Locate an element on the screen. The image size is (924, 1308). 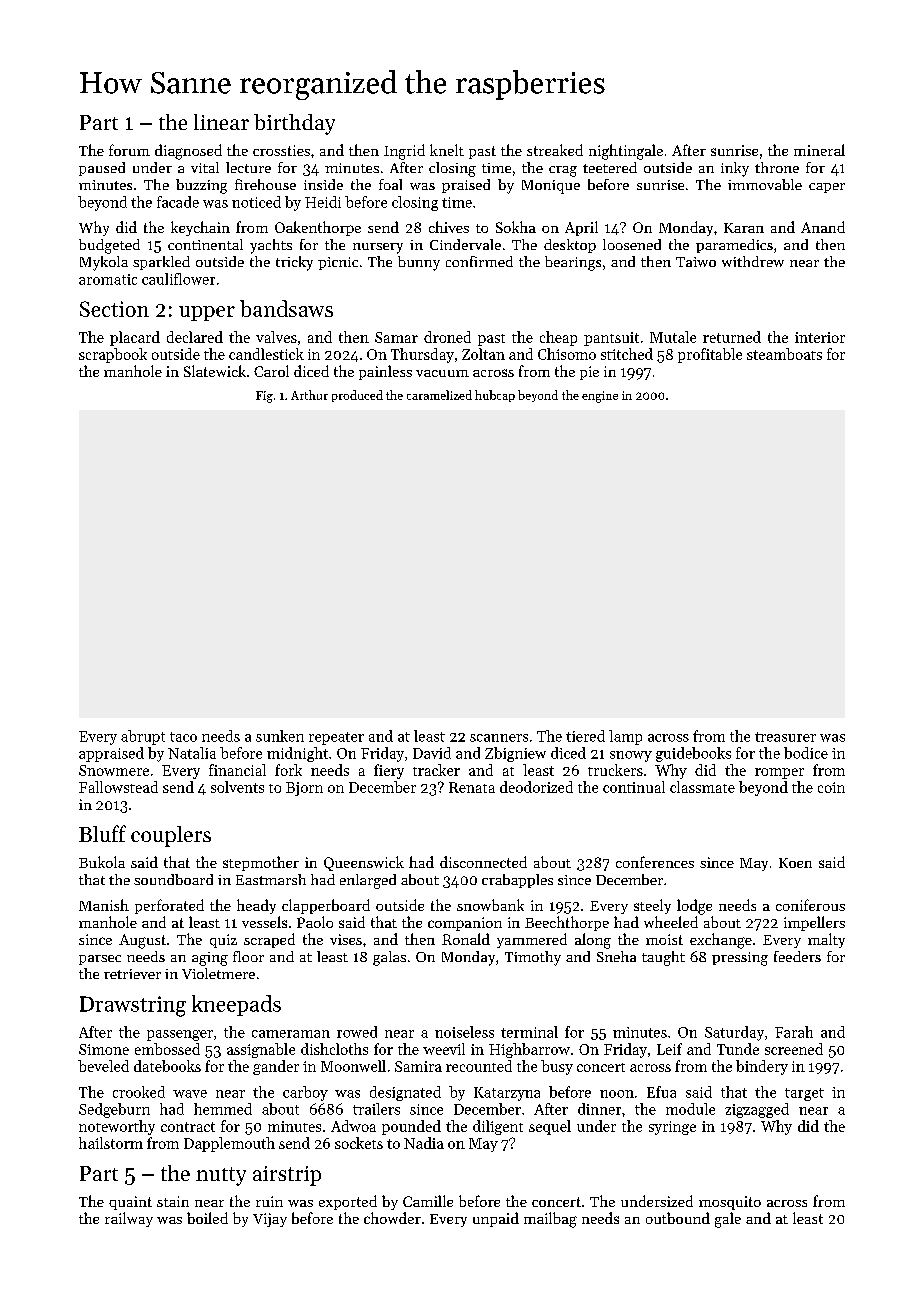
taught is located at coordinates (663, 958).
